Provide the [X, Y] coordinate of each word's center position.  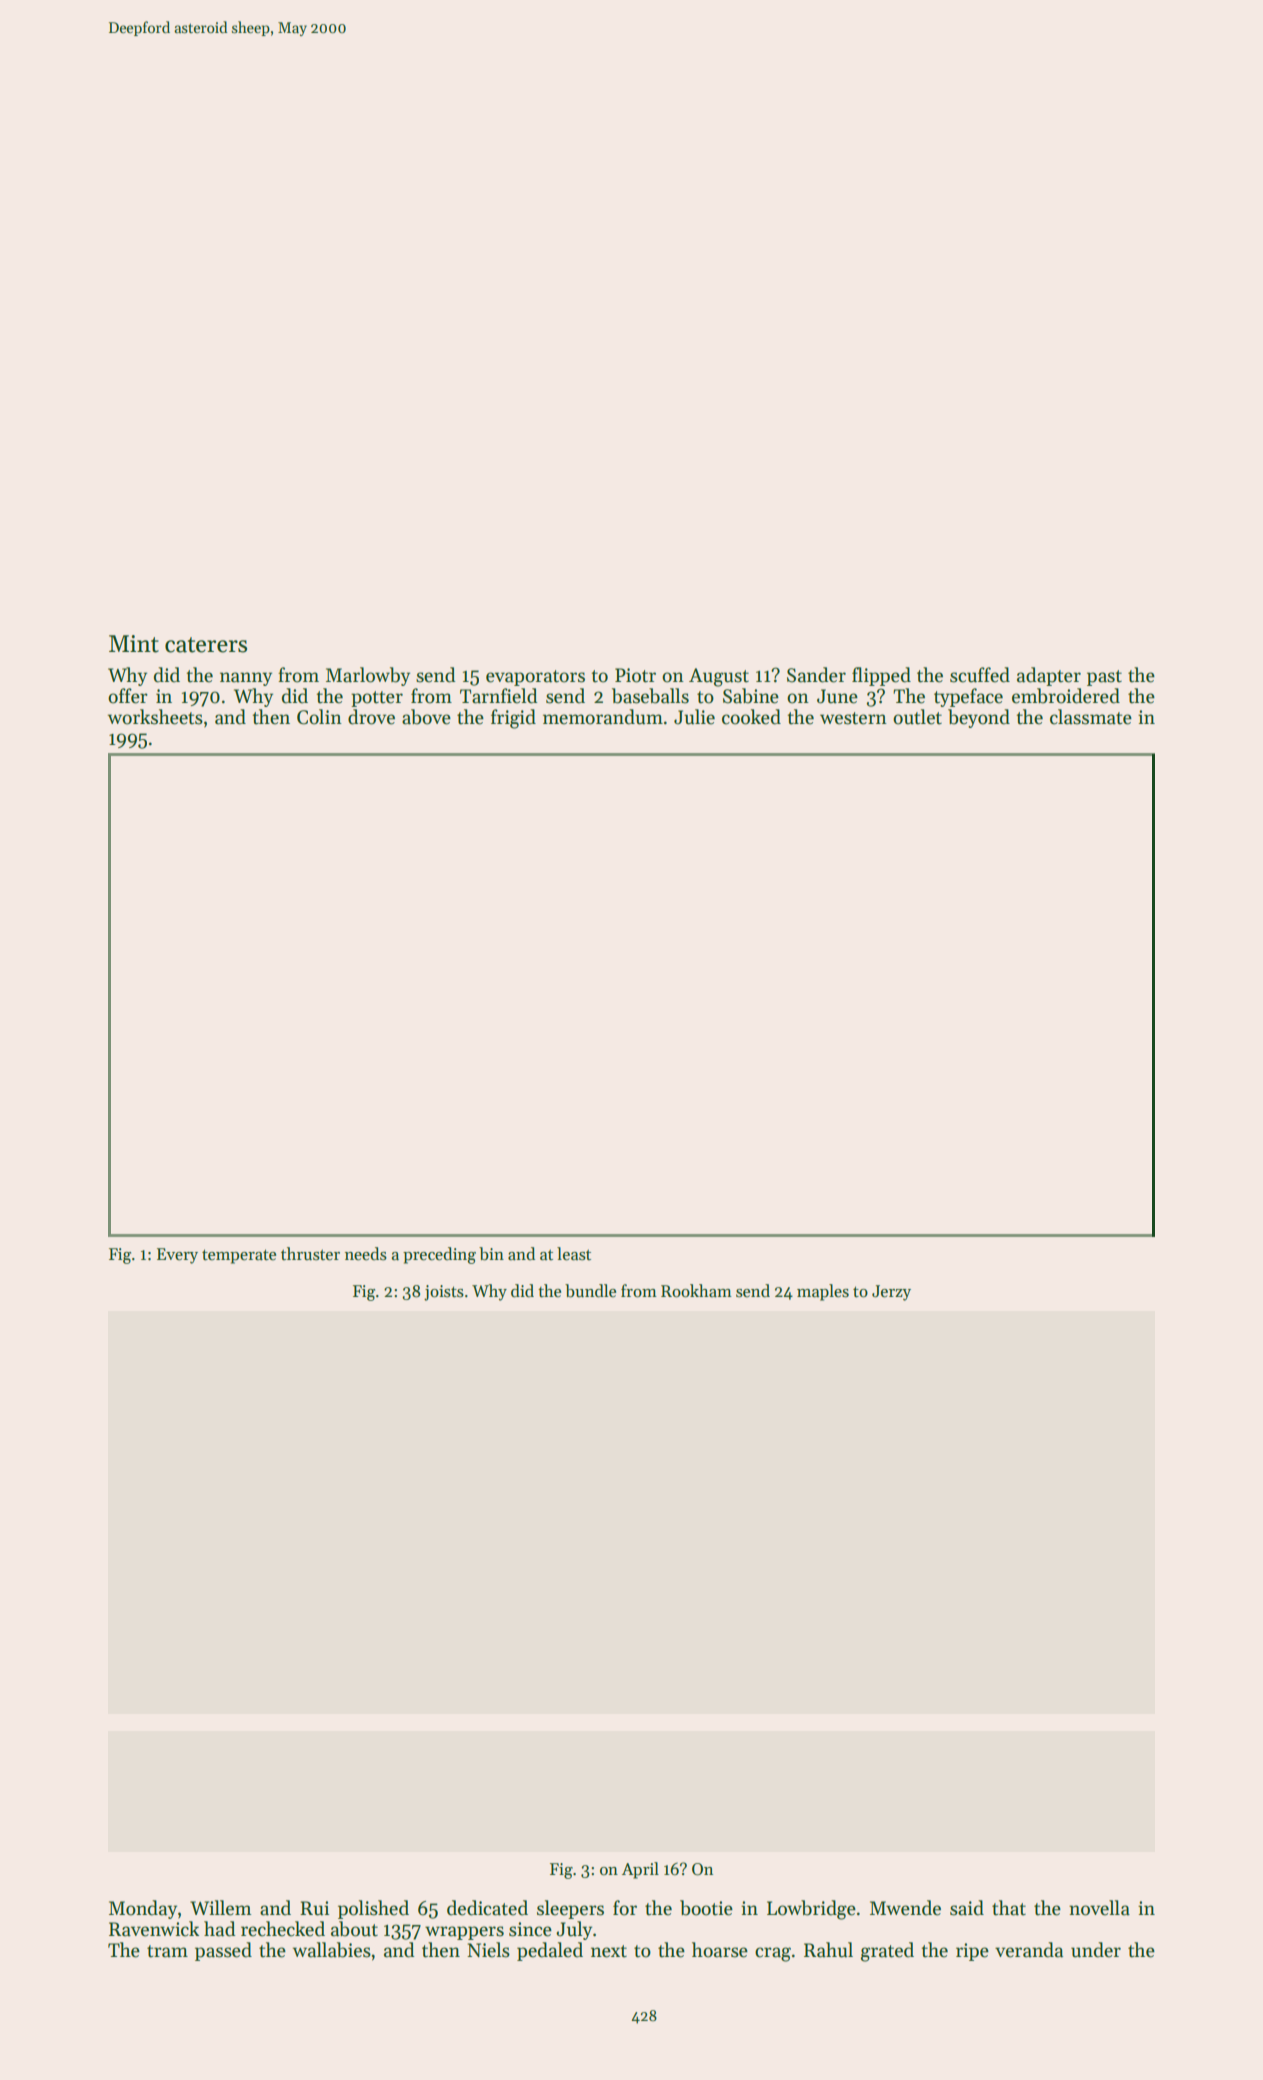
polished [373, 1909]
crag [773, 1954]
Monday [143, 1909]
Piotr [635, 675]
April [640, 1870]
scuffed [980, 675]
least [574, 1254]
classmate [1091, 717]
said [967, 1908]
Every [177, 1256]
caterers [206, 645]
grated [887, 1952]
